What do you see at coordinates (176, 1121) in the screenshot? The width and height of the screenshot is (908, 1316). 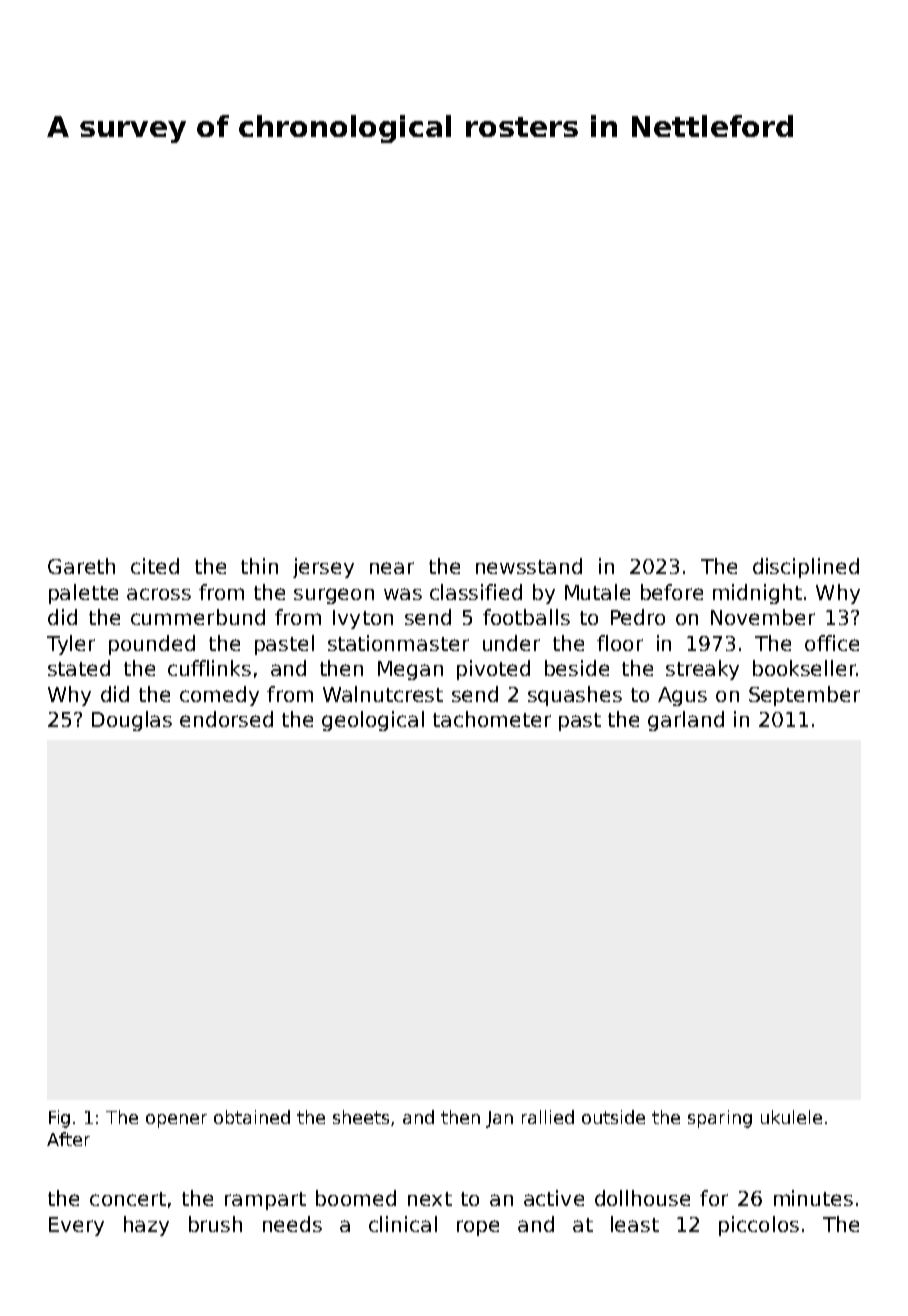 I see `opener` at bounding box center [176, 1121].
